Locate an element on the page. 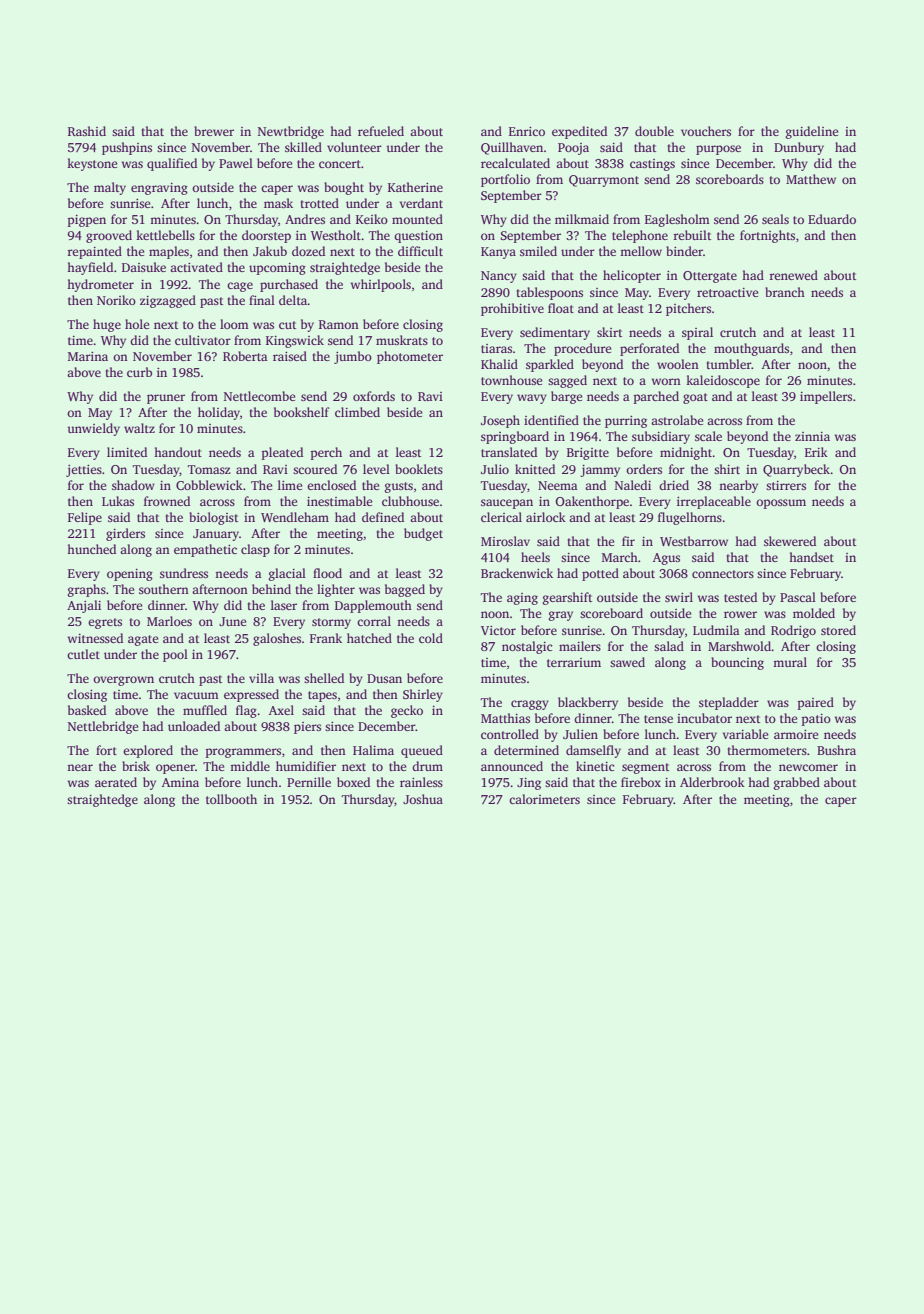  volunteer is located at coordinates (354, 147).
